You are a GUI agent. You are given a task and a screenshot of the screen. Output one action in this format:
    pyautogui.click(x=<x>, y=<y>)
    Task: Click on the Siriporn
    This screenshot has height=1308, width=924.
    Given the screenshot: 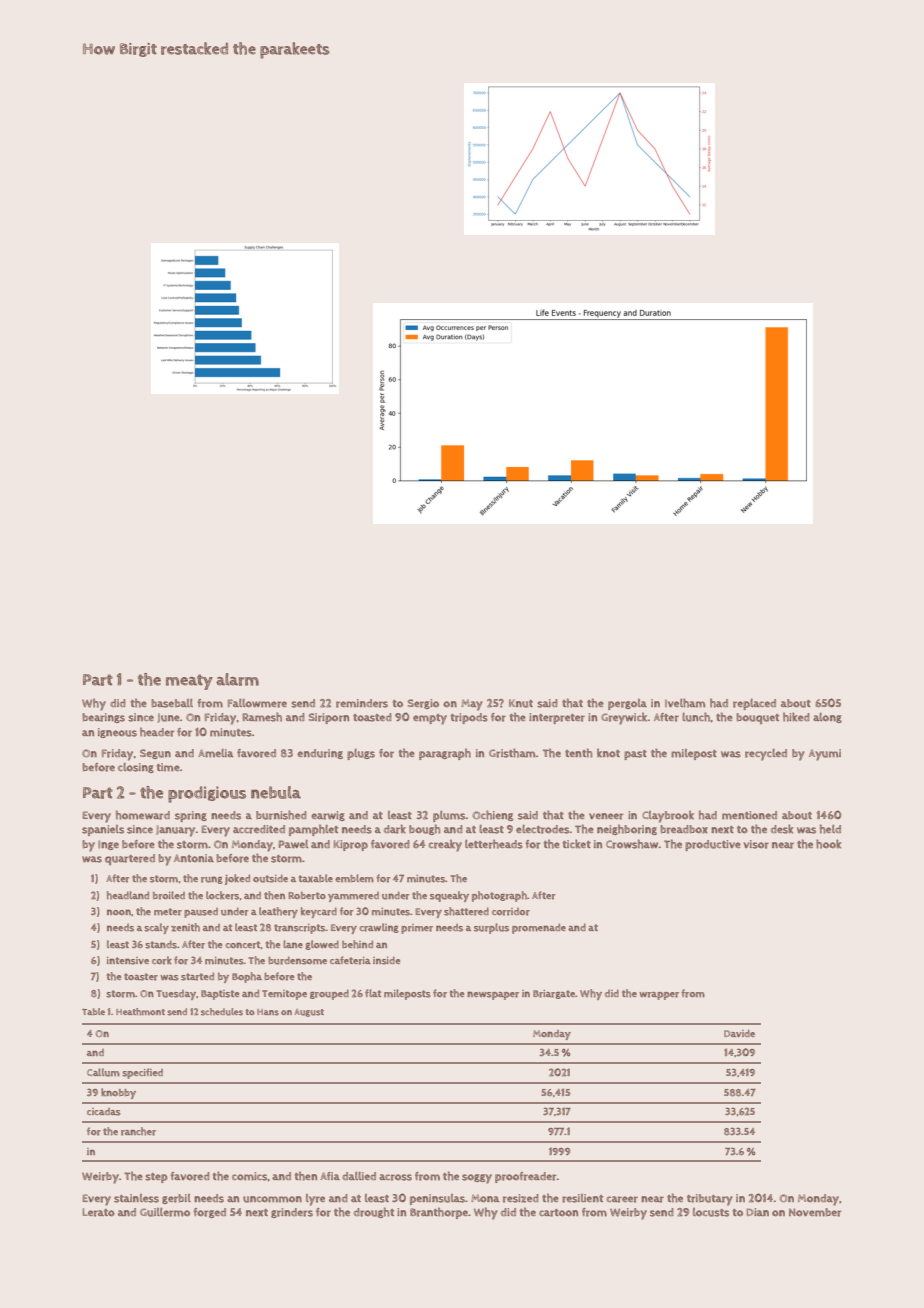 What is the action you would take?
    pyautogui.click(x=329, y=718)
